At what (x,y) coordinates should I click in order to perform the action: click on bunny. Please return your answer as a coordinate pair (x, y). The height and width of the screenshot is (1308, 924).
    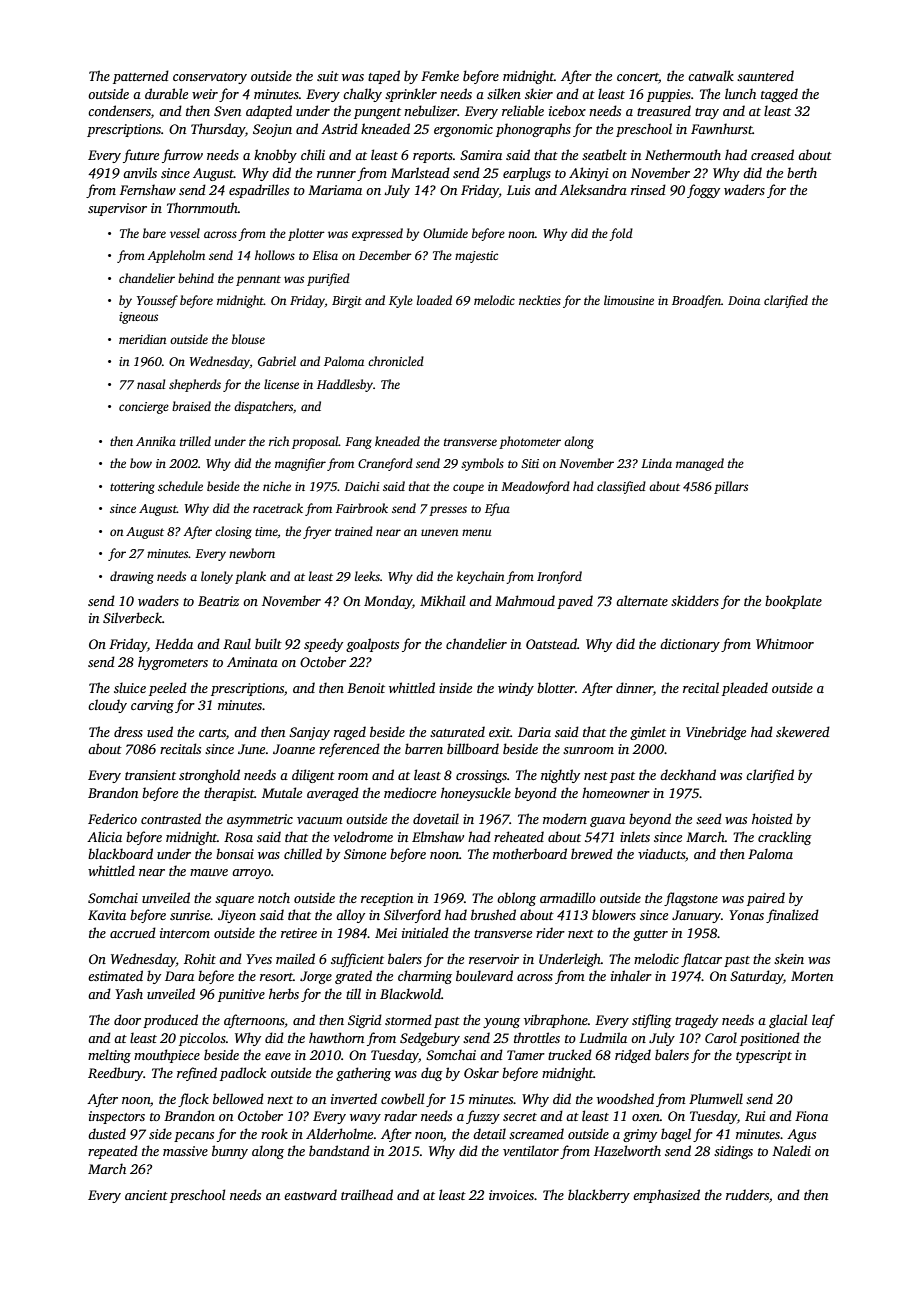
    Looking at the image, I should click on (230, 1152).
